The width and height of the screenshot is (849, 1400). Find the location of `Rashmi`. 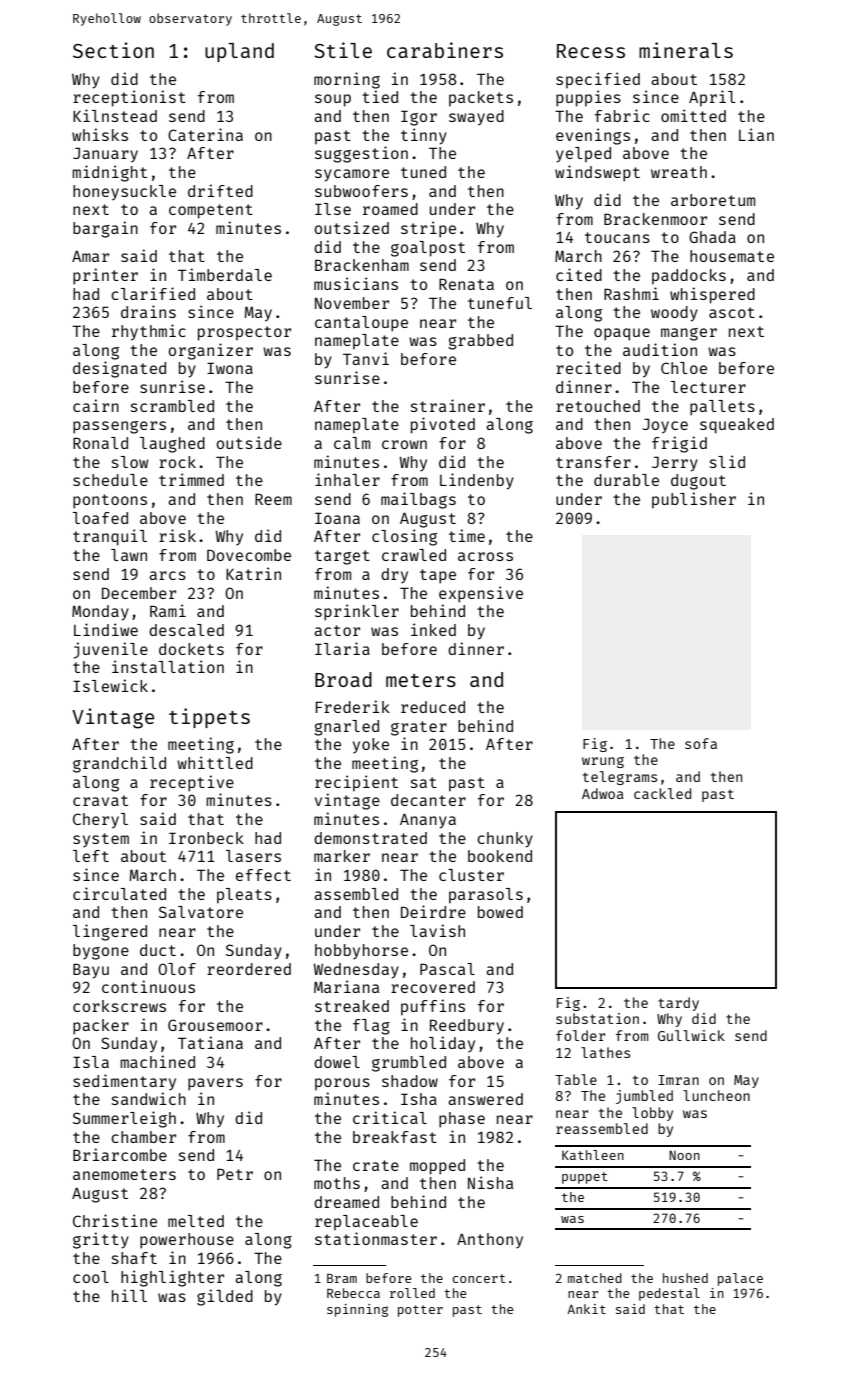

Rashmi is located at coordinates (631, 293).
